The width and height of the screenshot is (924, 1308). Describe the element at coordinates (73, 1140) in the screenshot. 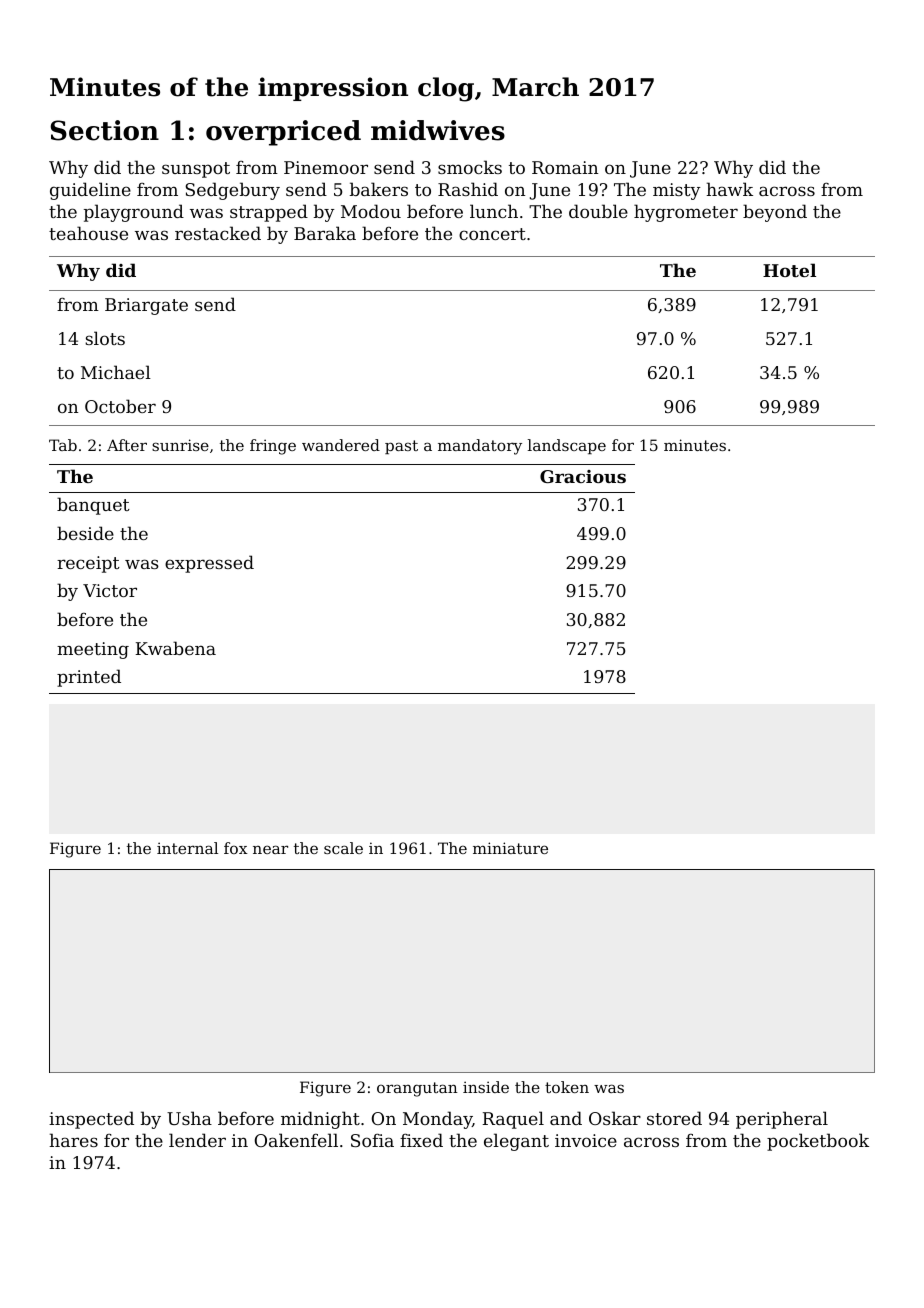

I see `hares` at that location.
